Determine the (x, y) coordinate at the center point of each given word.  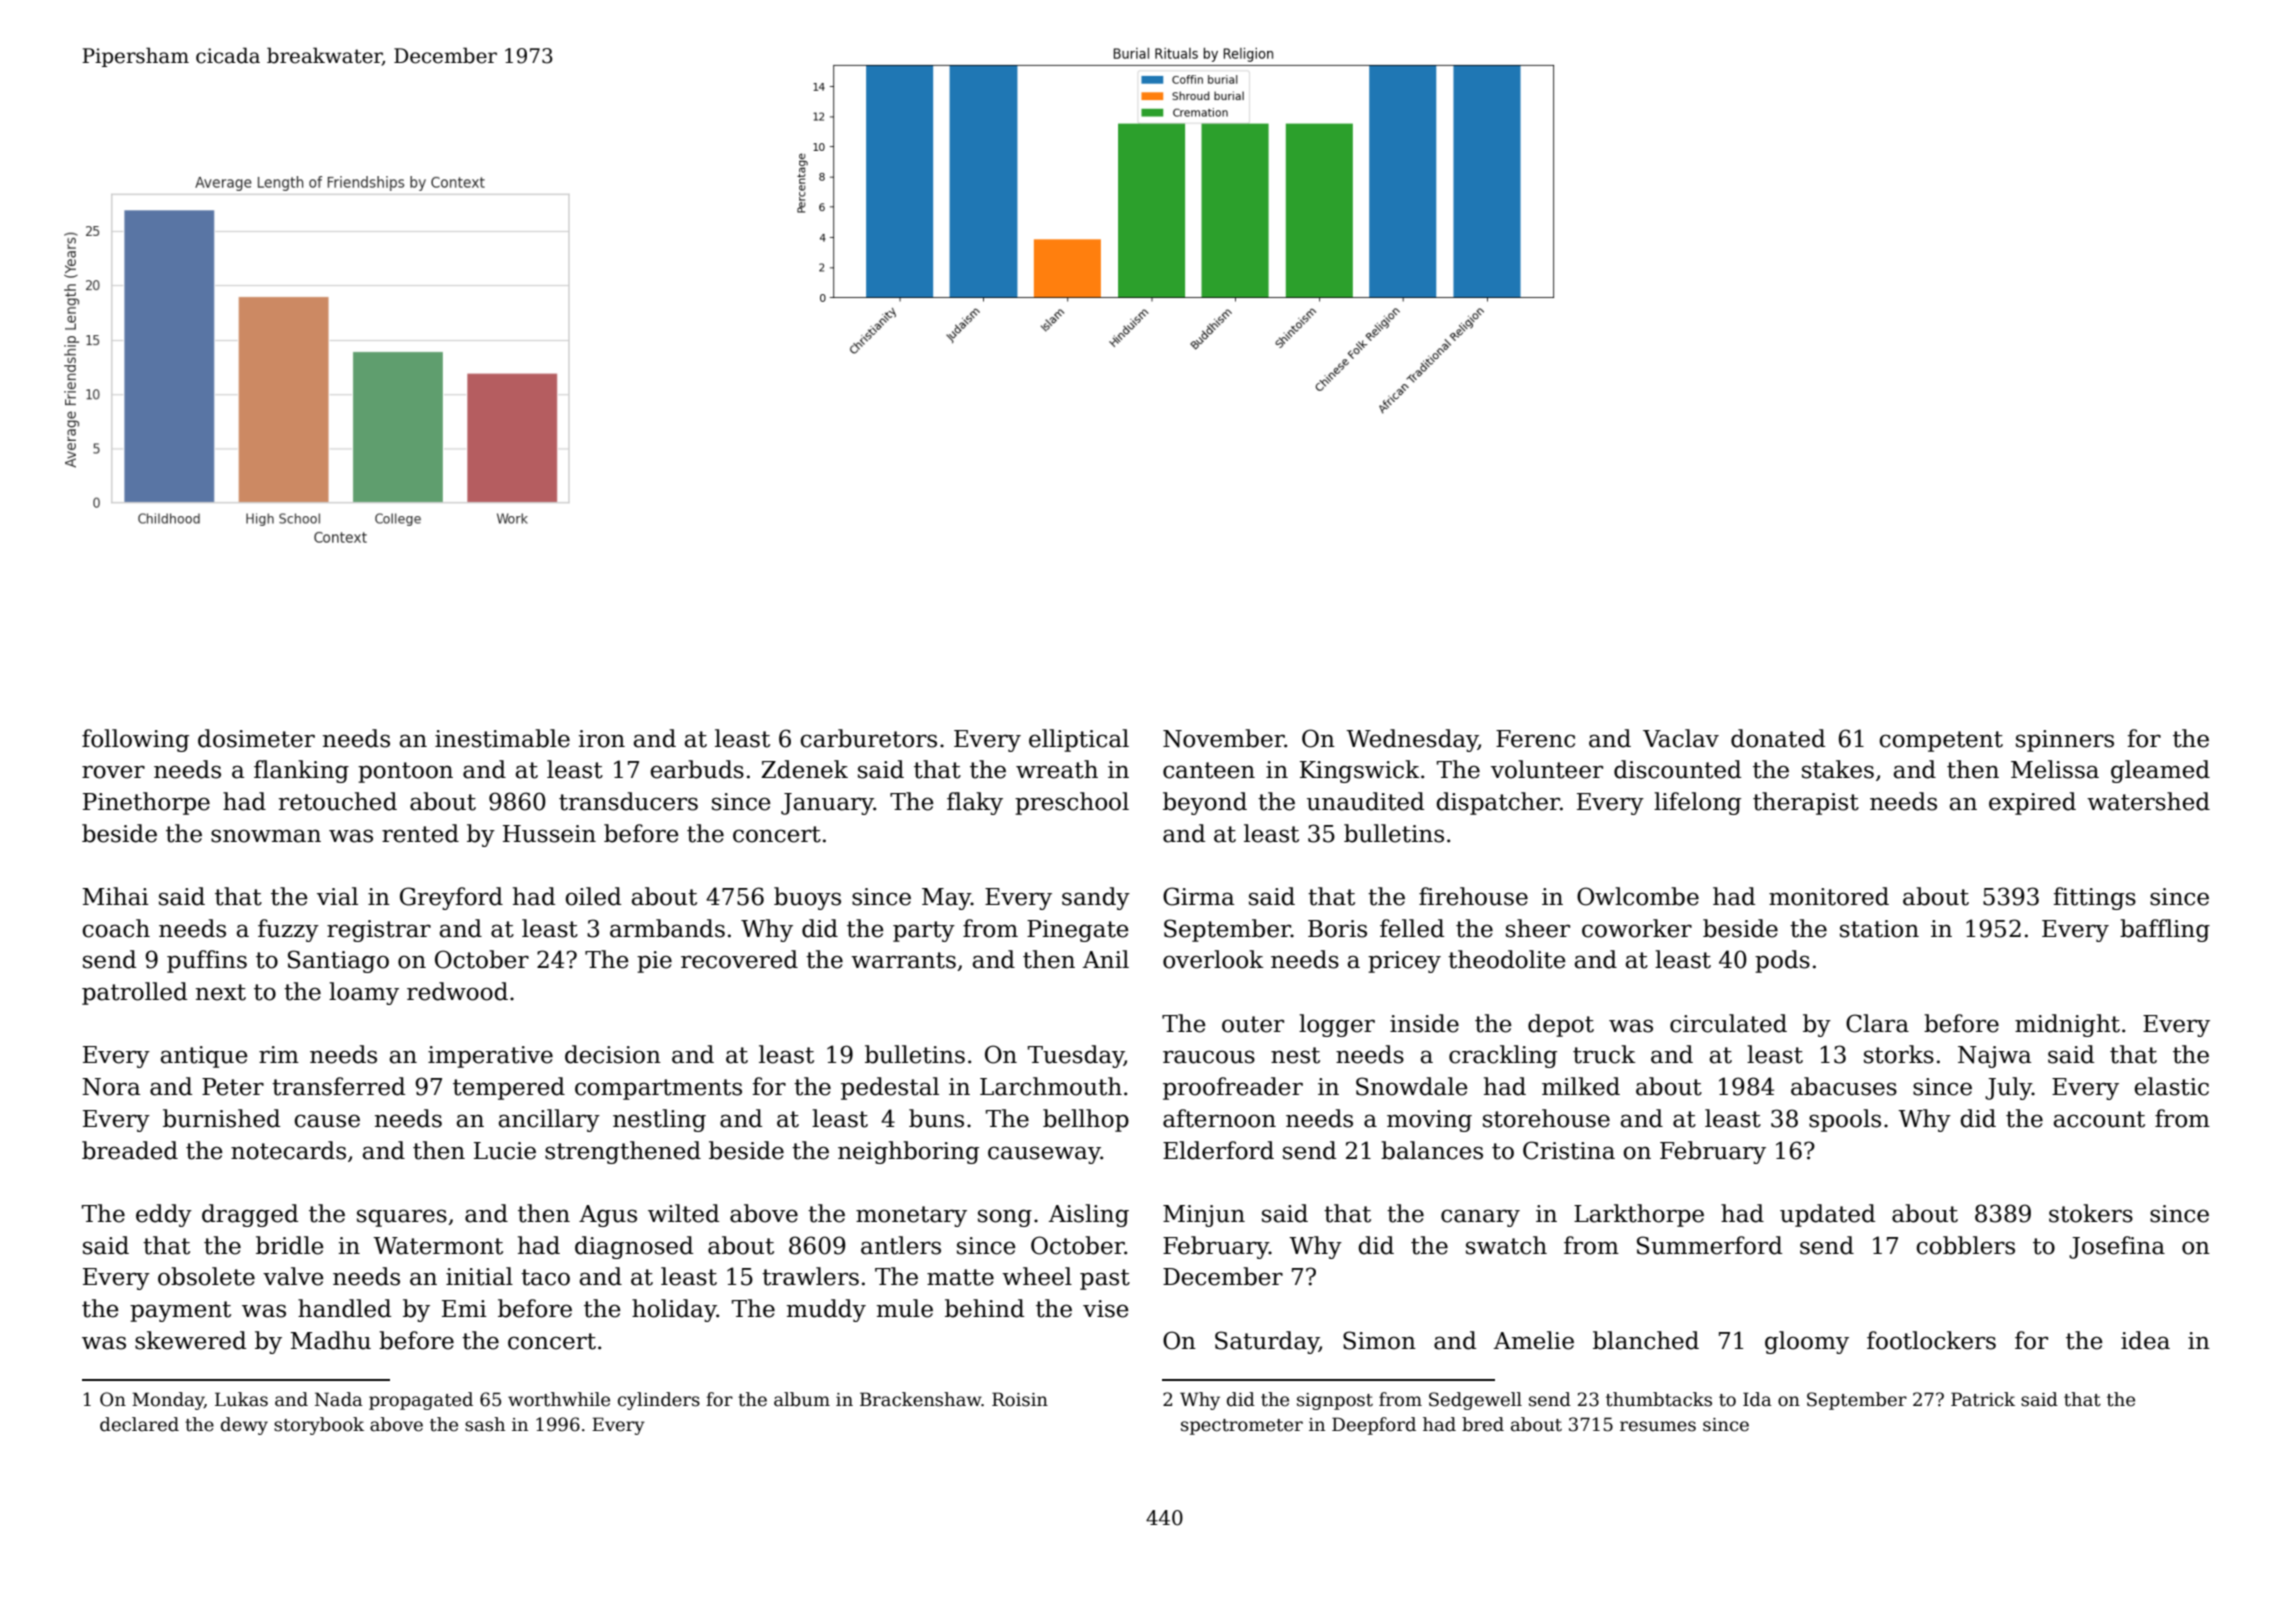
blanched (1646, 1340)
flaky (975, 803)
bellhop (1086, 1120)
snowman (266, 836)
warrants (903, 960)
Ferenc (1535, 739)
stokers (2091, 1213)
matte (960, 1277)
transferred (338, 1086)
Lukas (241, 1399)
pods (1782, 961)
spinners (2065, 741)
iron (601, 739)
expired (2032, 803)
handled (344, 1308)
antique (204, 1057)
